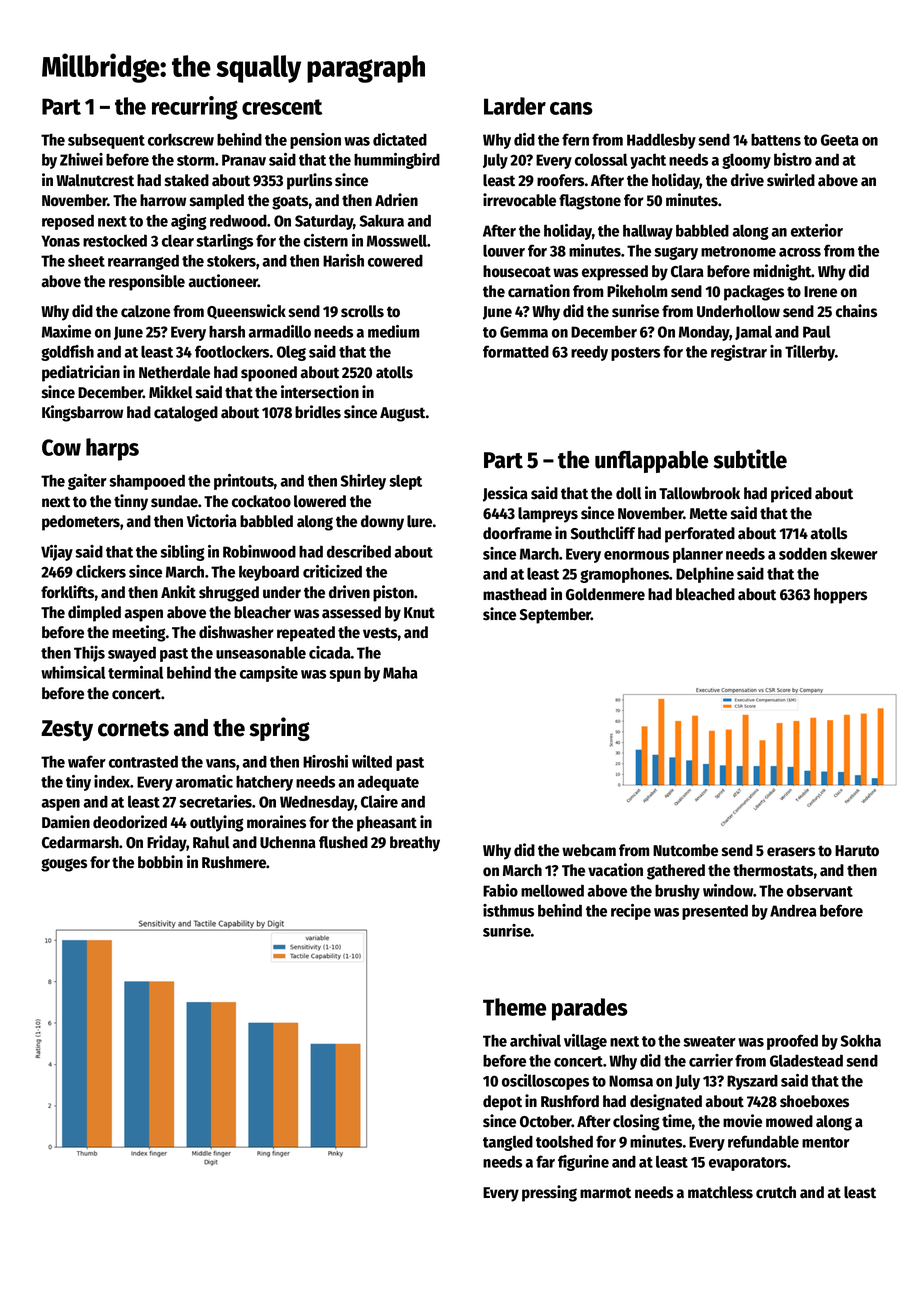  What do you see at coordinates (571, 108) in the screenshot?
I see `cans` at bounding box center [571, 108].
